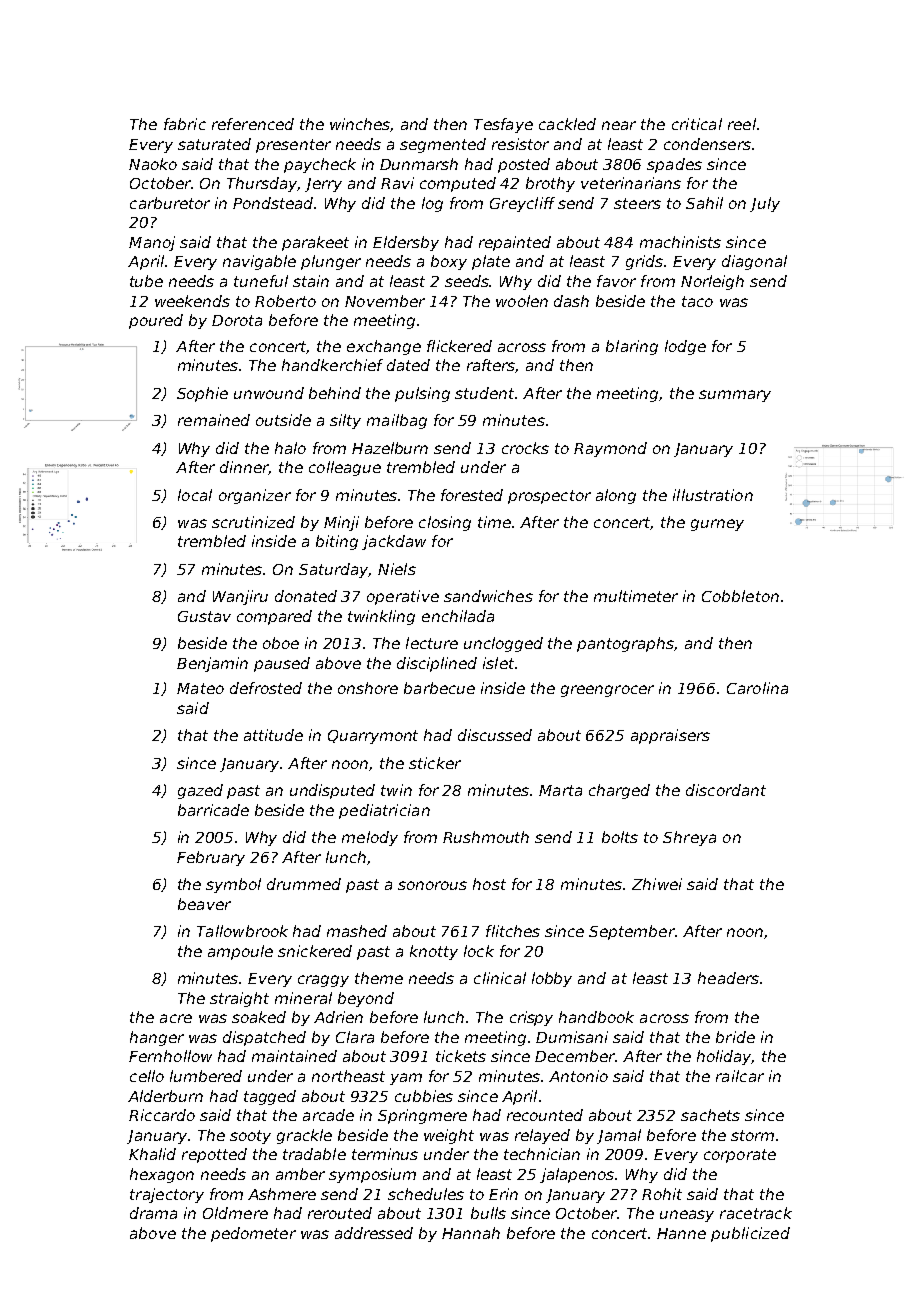 Image resolution: width=924 pixels, height=1314 pixels. I want to click on presenter, so click(293, 146).
